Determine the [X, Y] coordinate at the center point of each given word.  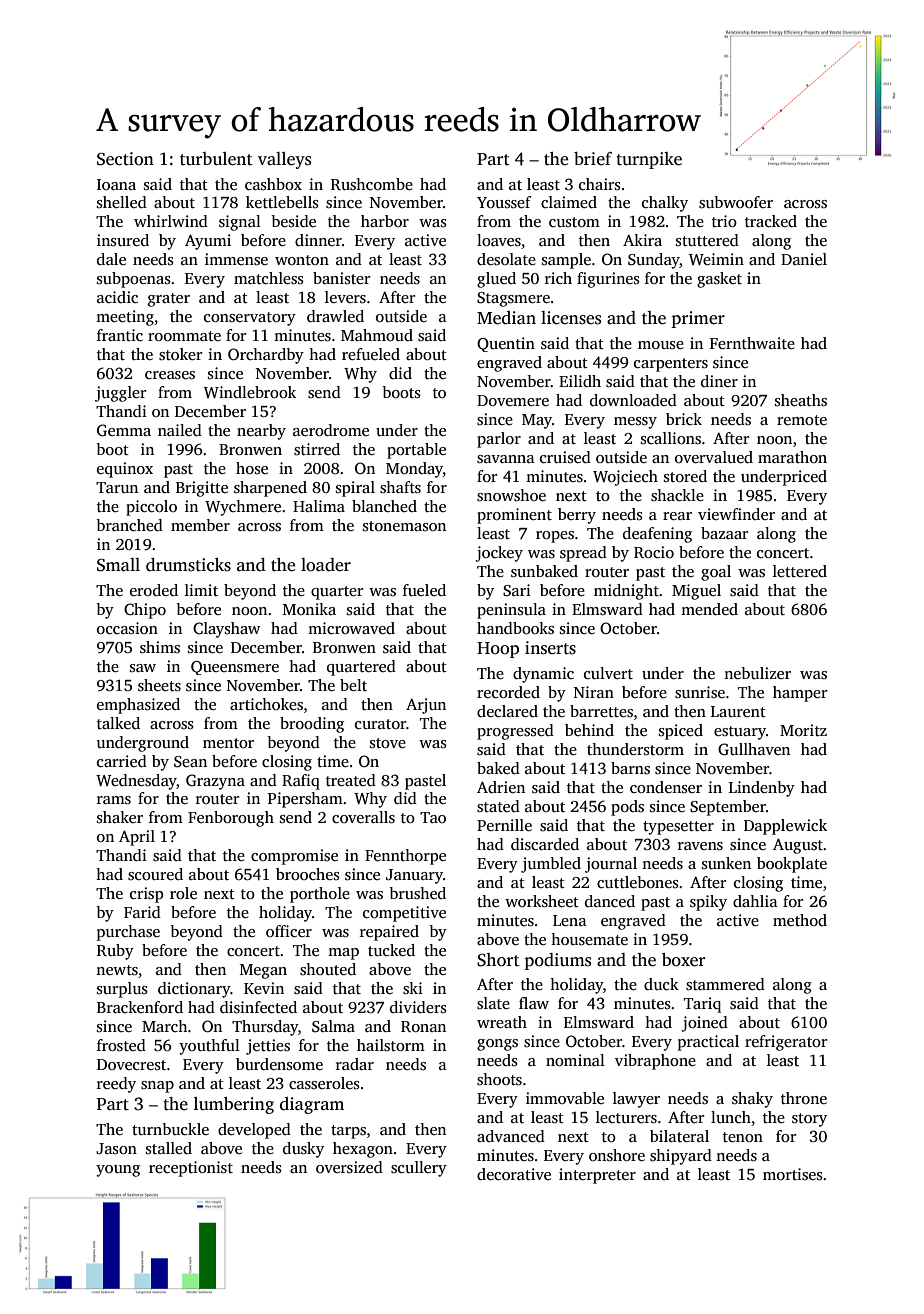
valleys [284, 160]
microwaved [351, 628]
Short [498, 960]
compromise [294, 857]
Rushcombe [372, 184]
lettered [800, 571]
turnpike [649, 160]
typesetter [678, 828]
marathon [792, 457]
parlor [499, 440]
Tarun [117, 487]
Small [118, 565]
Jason [116, 1148]
